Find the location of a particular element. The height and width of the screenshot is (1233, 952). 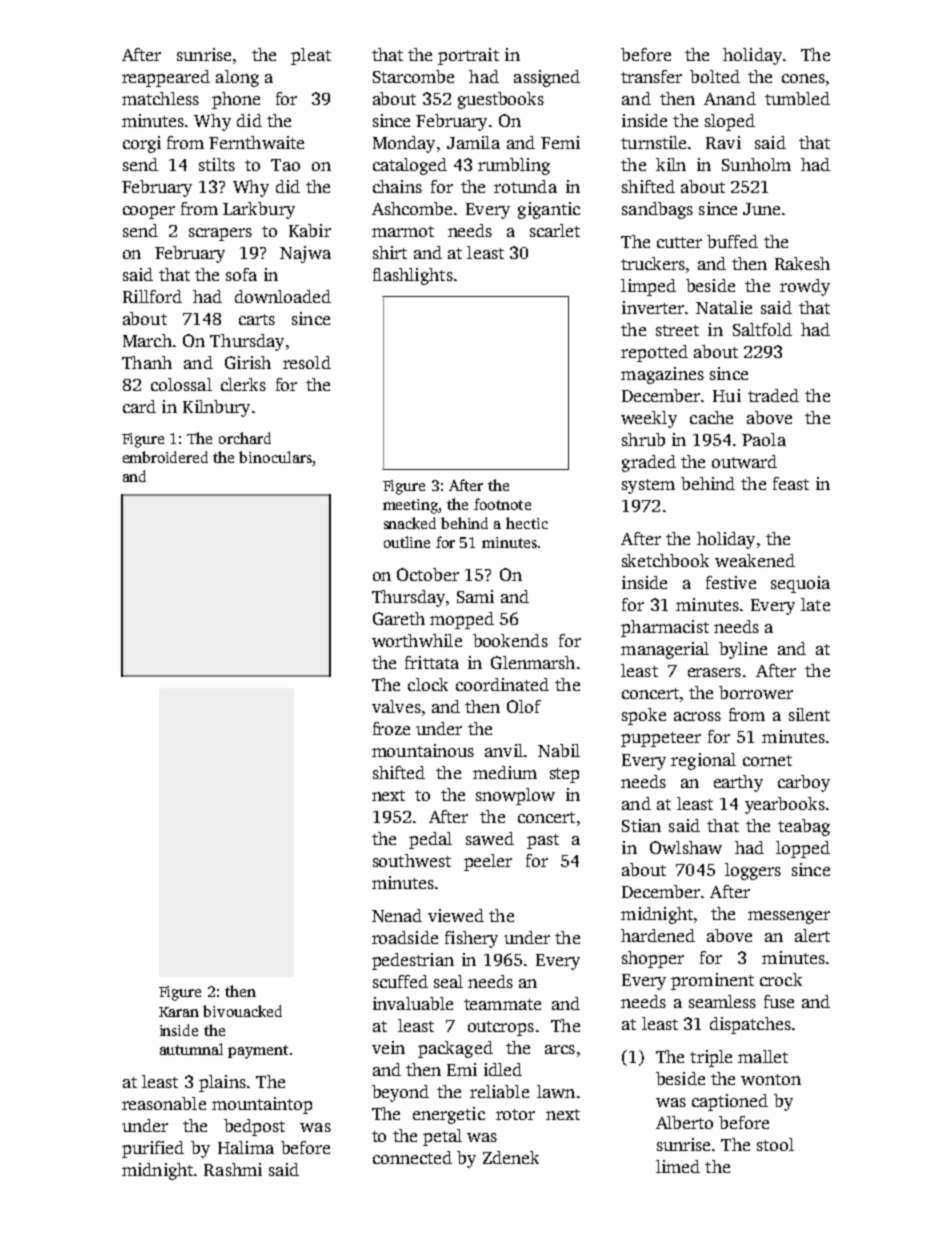

invaluable is located at coordinates (413, 1003).
